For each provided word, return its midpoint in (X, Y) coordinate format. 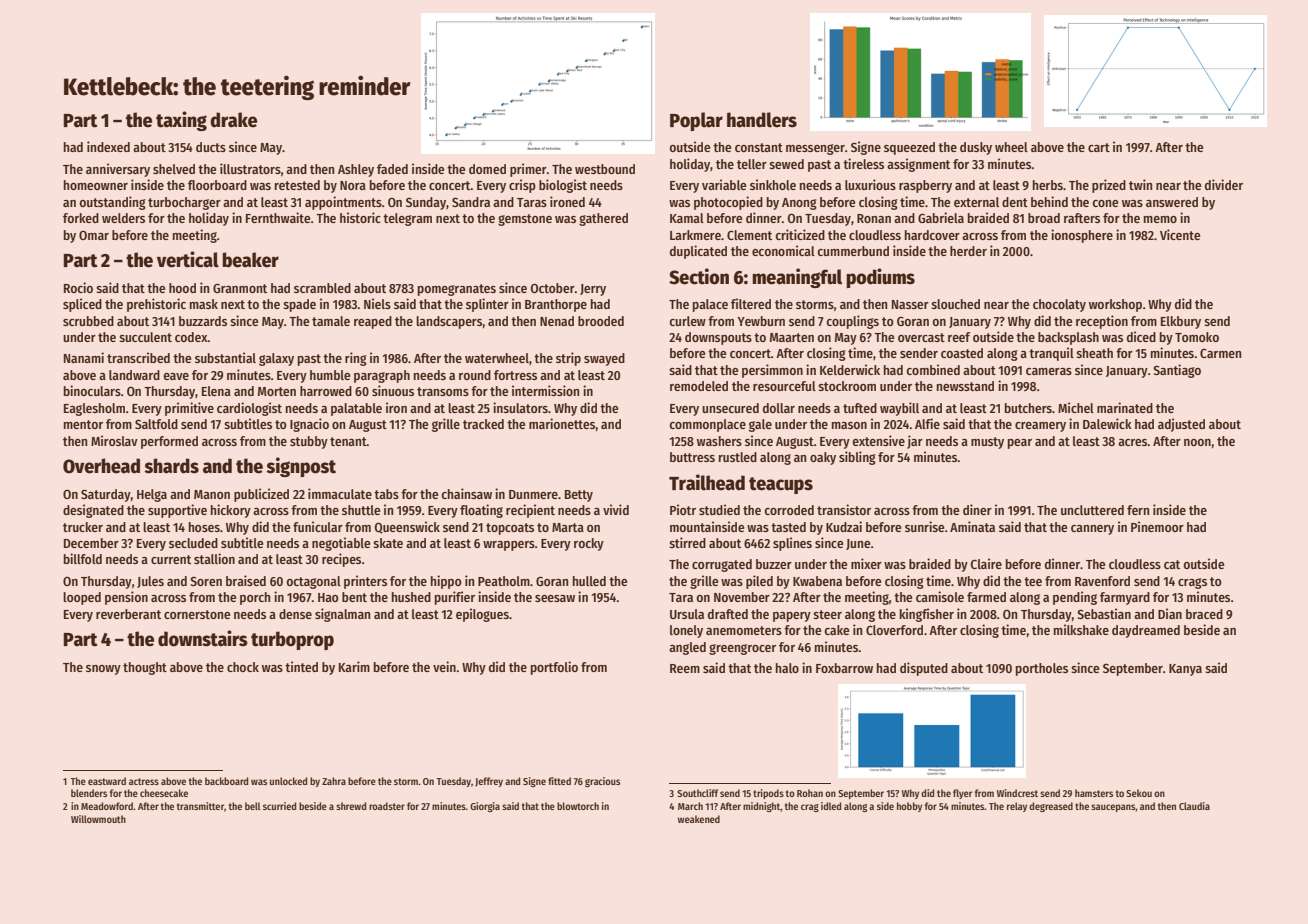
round (475, 375)
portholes (1042, 669)
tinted (301, 666)
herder (968, 251)
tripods (768, 794)
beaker (250, 260)
